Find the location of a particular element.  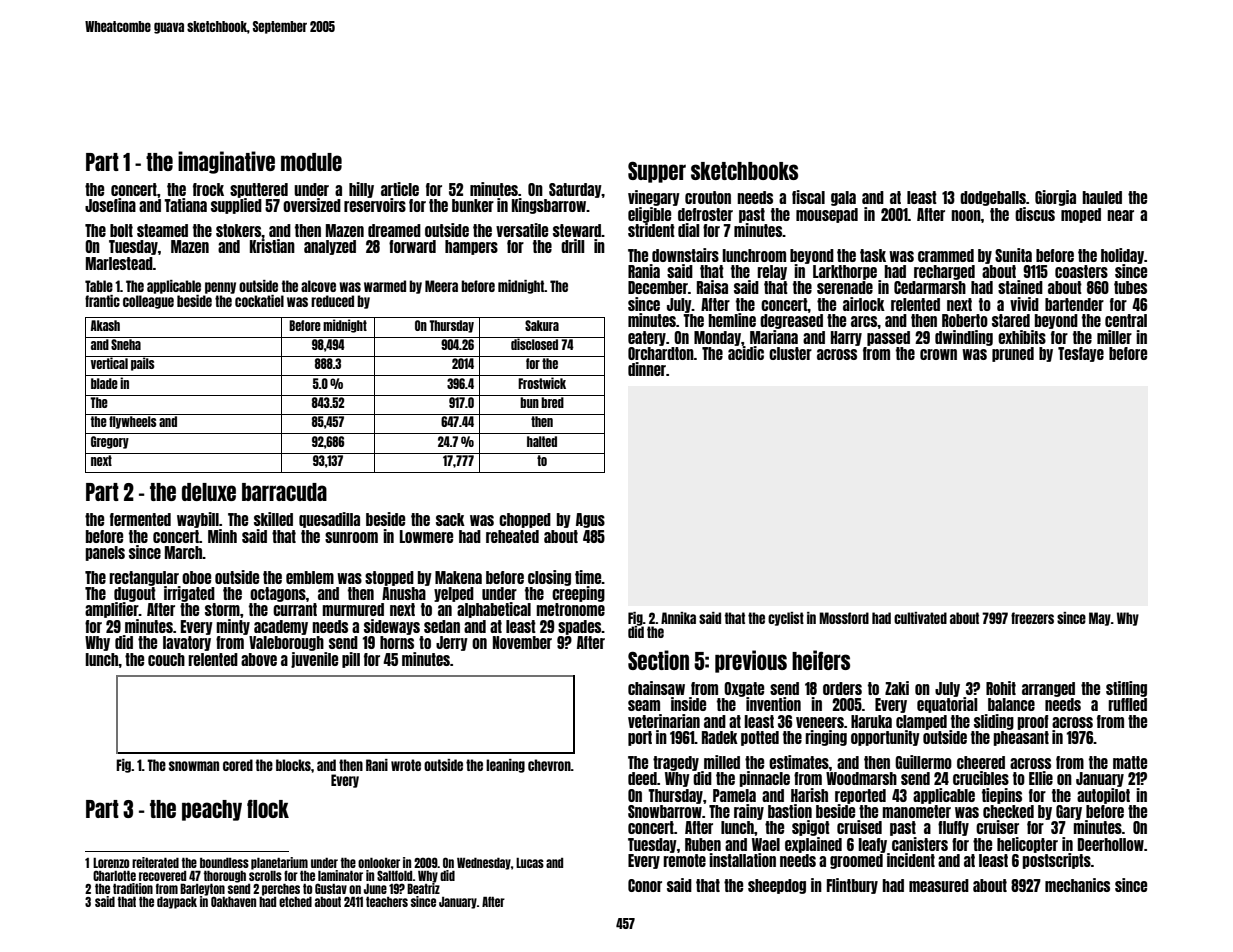

fermented is located at coordinates (140, 519).
